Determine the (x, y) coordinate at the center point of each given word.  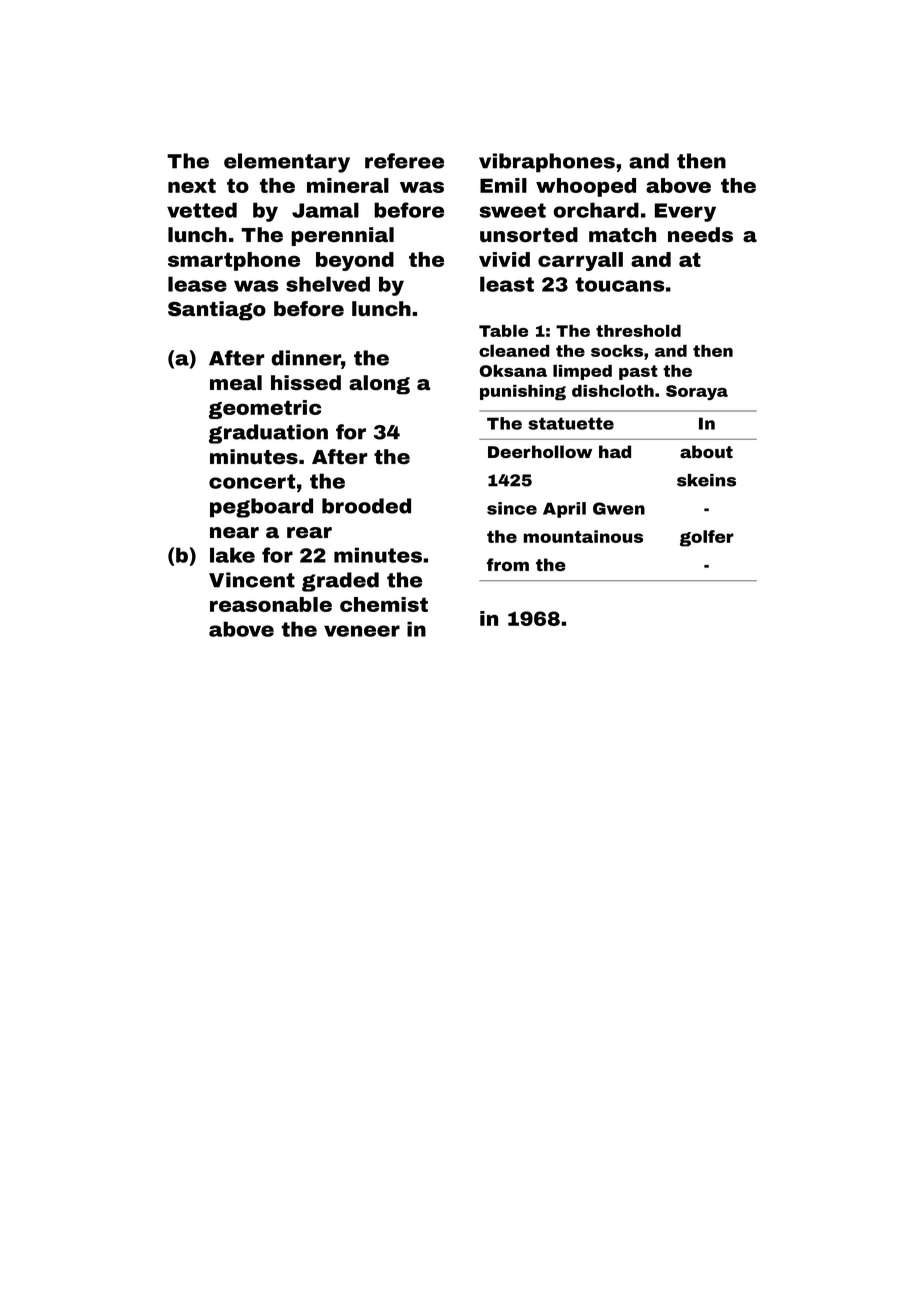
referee (404, 161)
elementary (287, 163)
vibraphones (547, 163)
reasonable (271, 604)
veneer (362, 631)
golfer (707, 538)
